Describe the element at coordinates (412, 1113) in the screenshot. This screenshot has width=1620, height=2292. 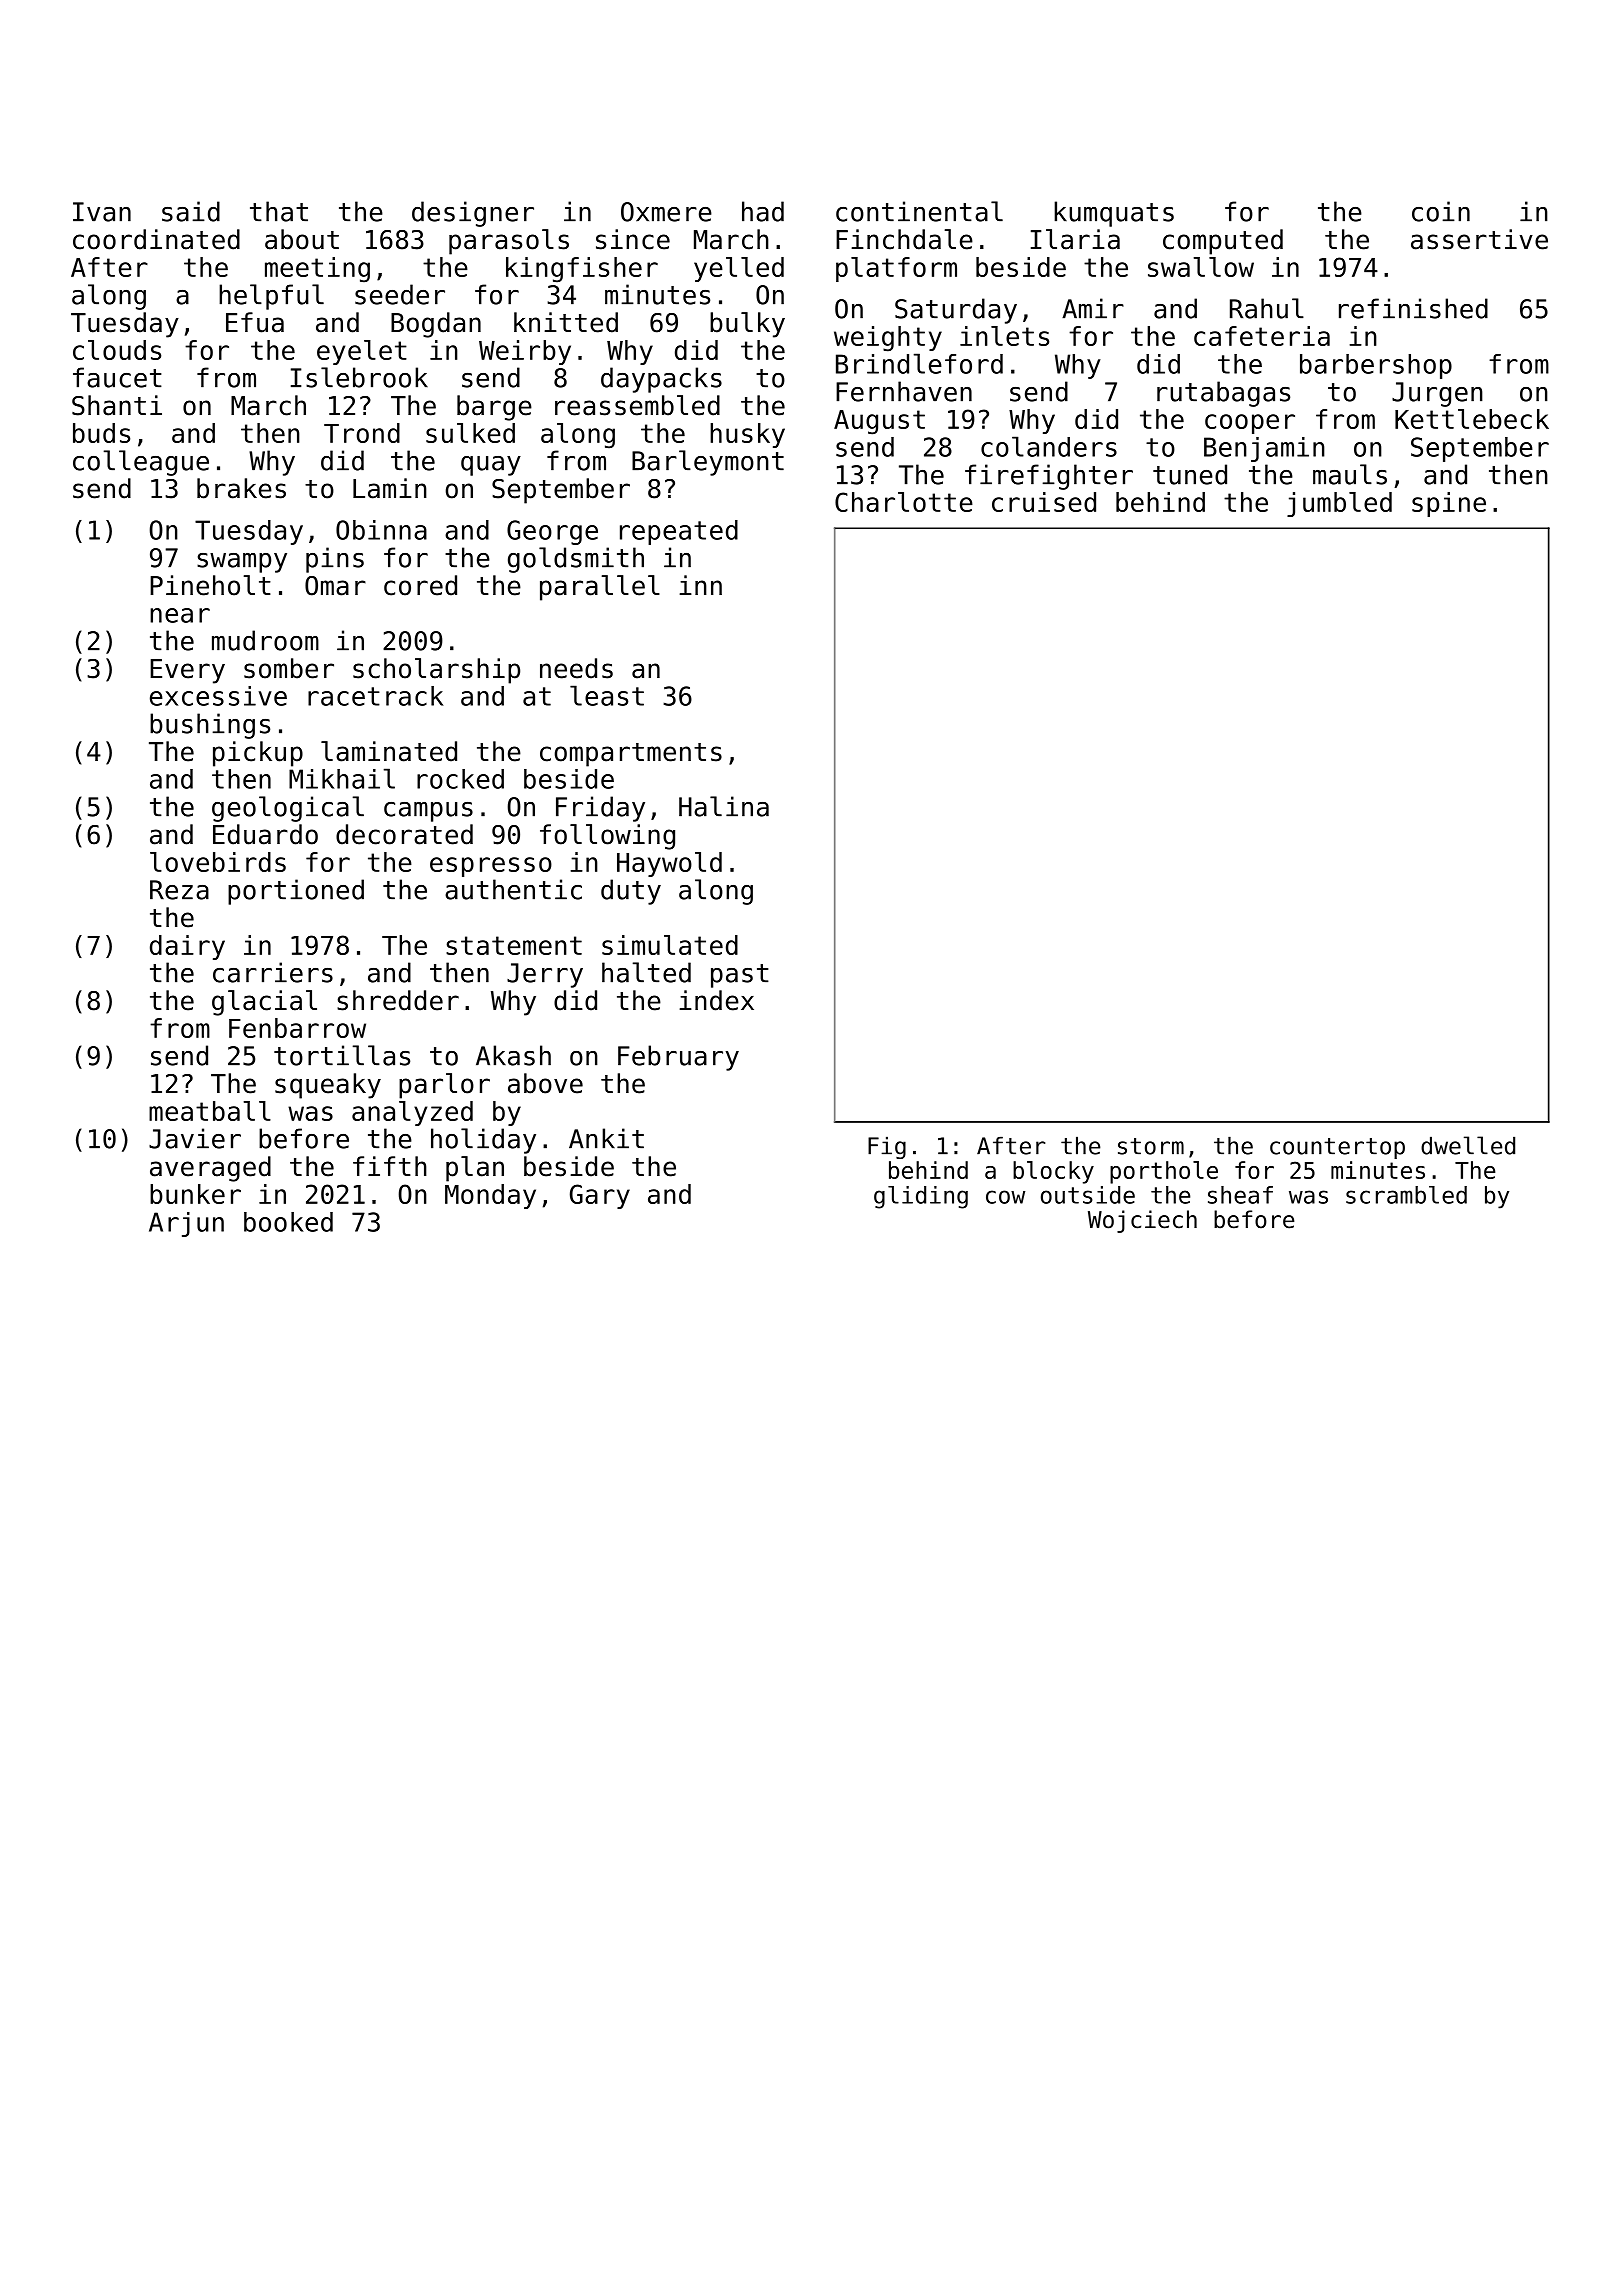
I see `analyzed` at that location.
